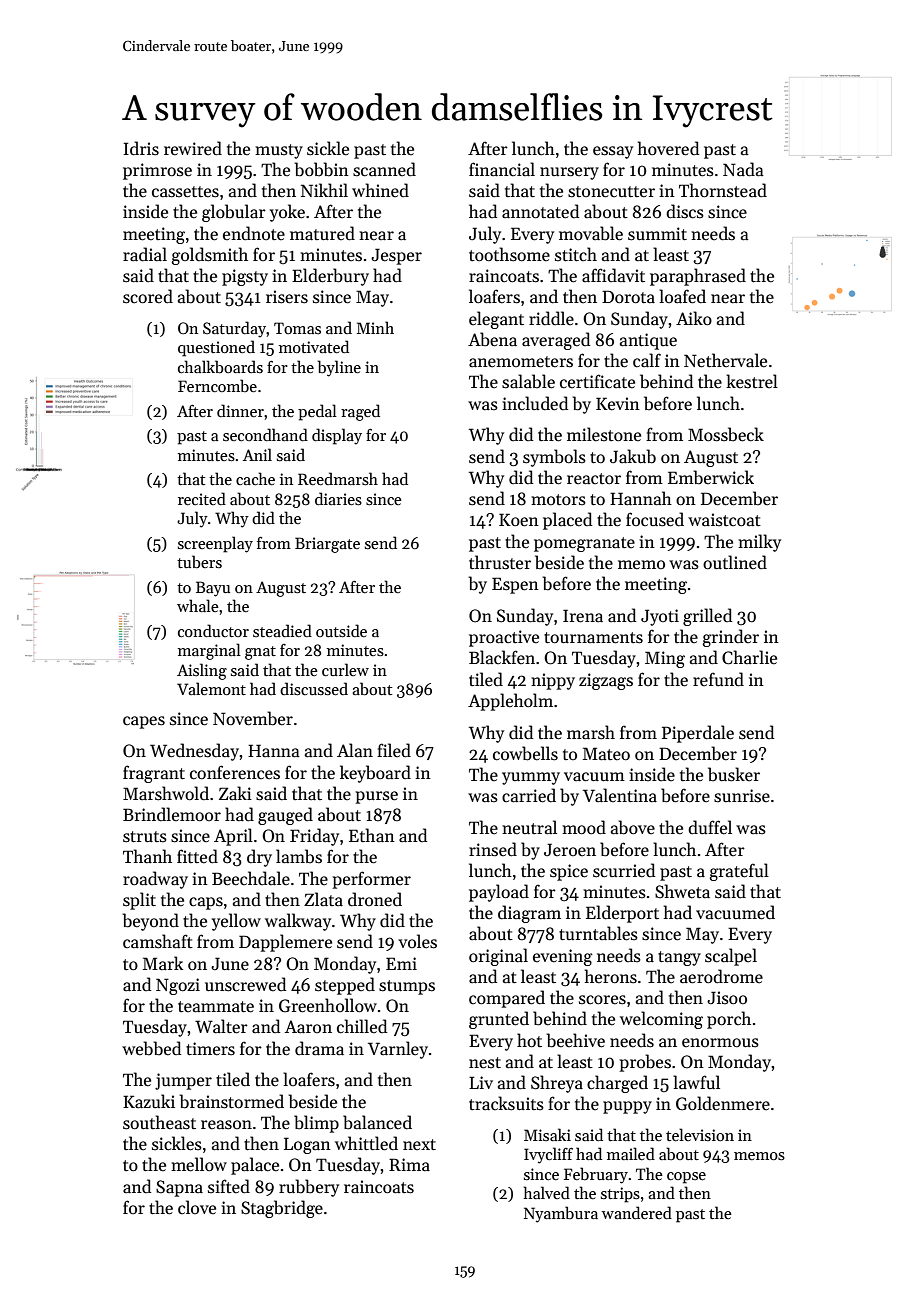  Describe the element at coordinates (159, 1122) in the image. I see `southeast` at that location.
